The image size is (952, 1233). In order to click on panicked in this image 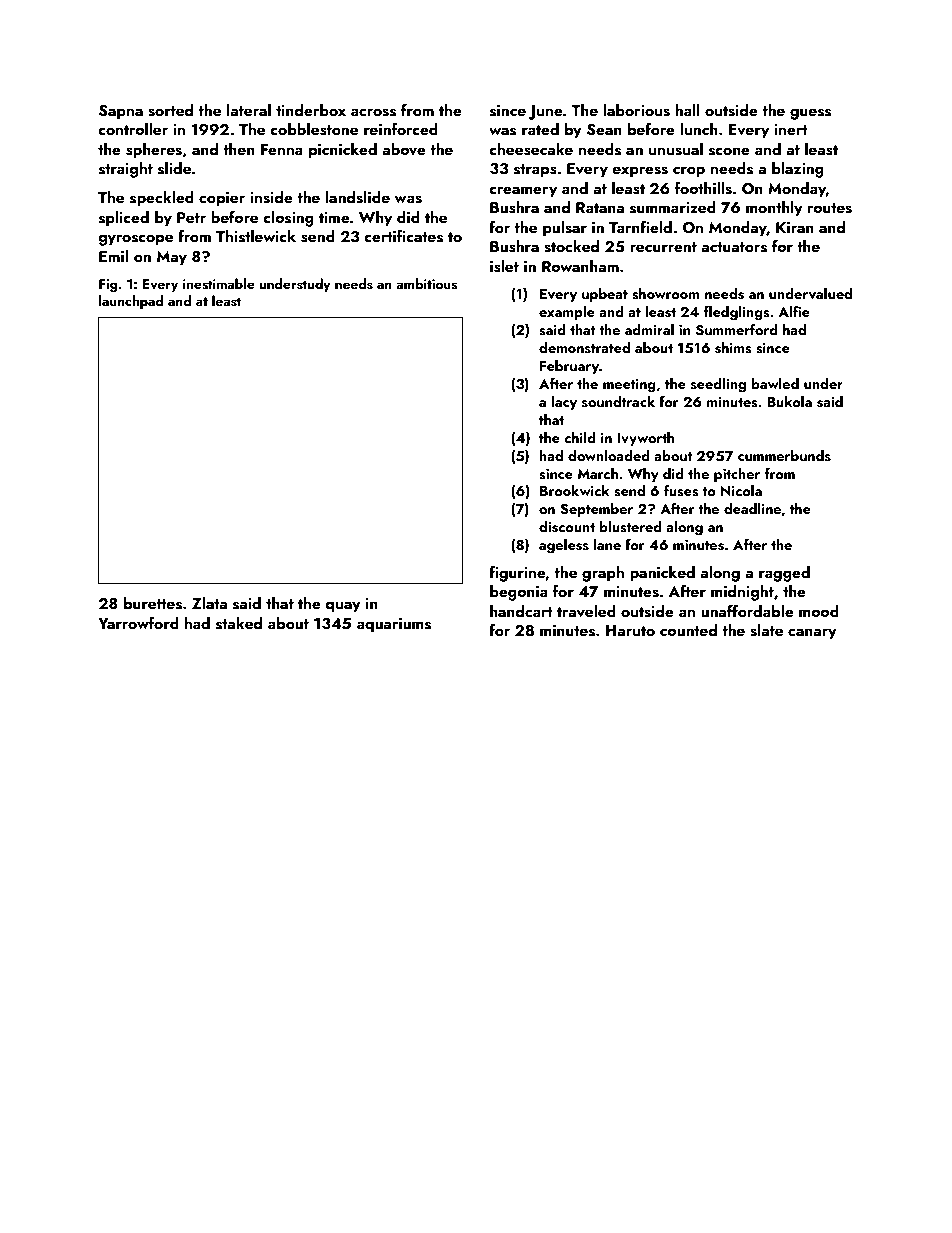, I will do `click(662, 574)`.
